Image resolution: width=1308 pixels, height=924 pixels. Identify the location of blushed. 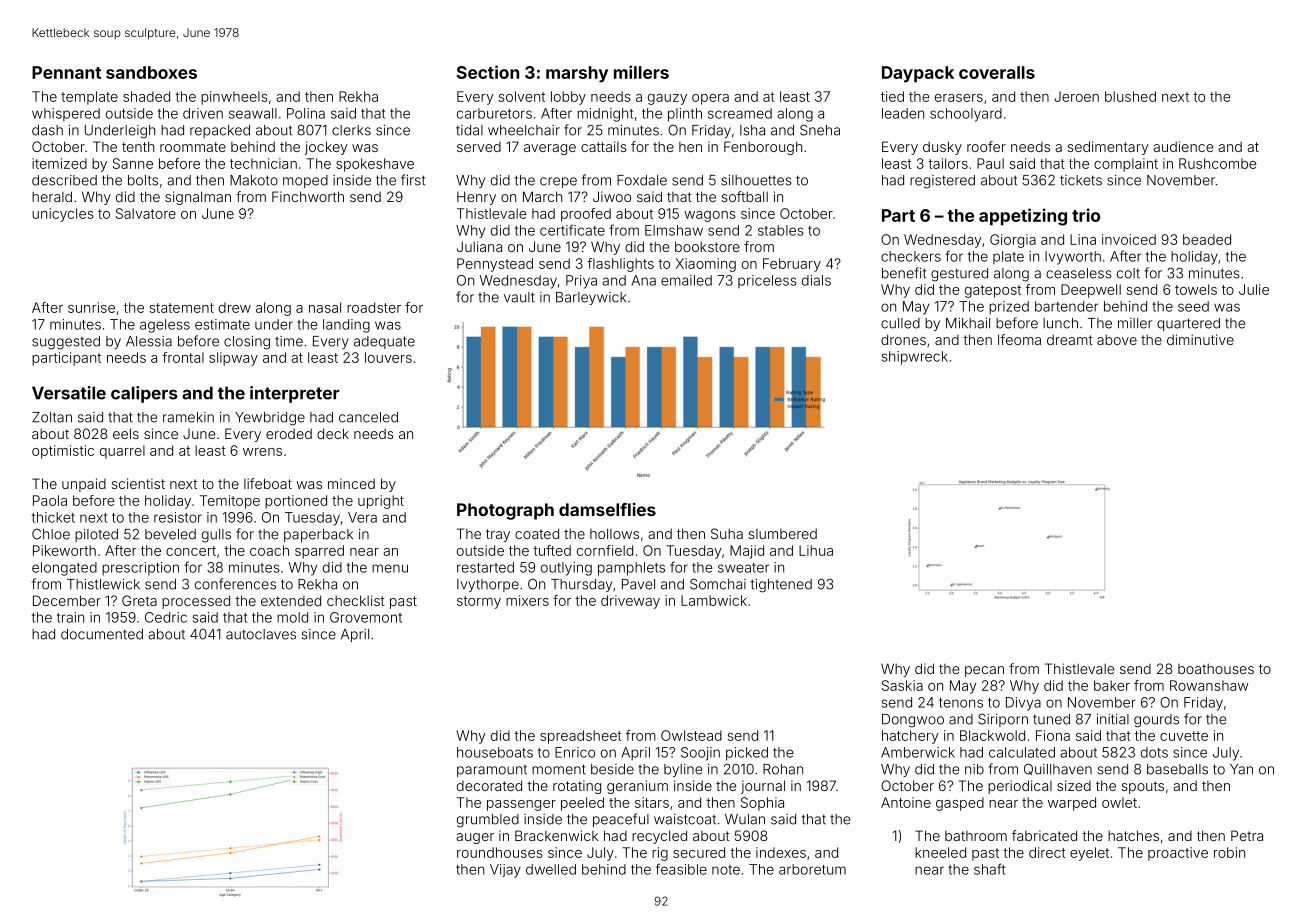
(1130, 96).
